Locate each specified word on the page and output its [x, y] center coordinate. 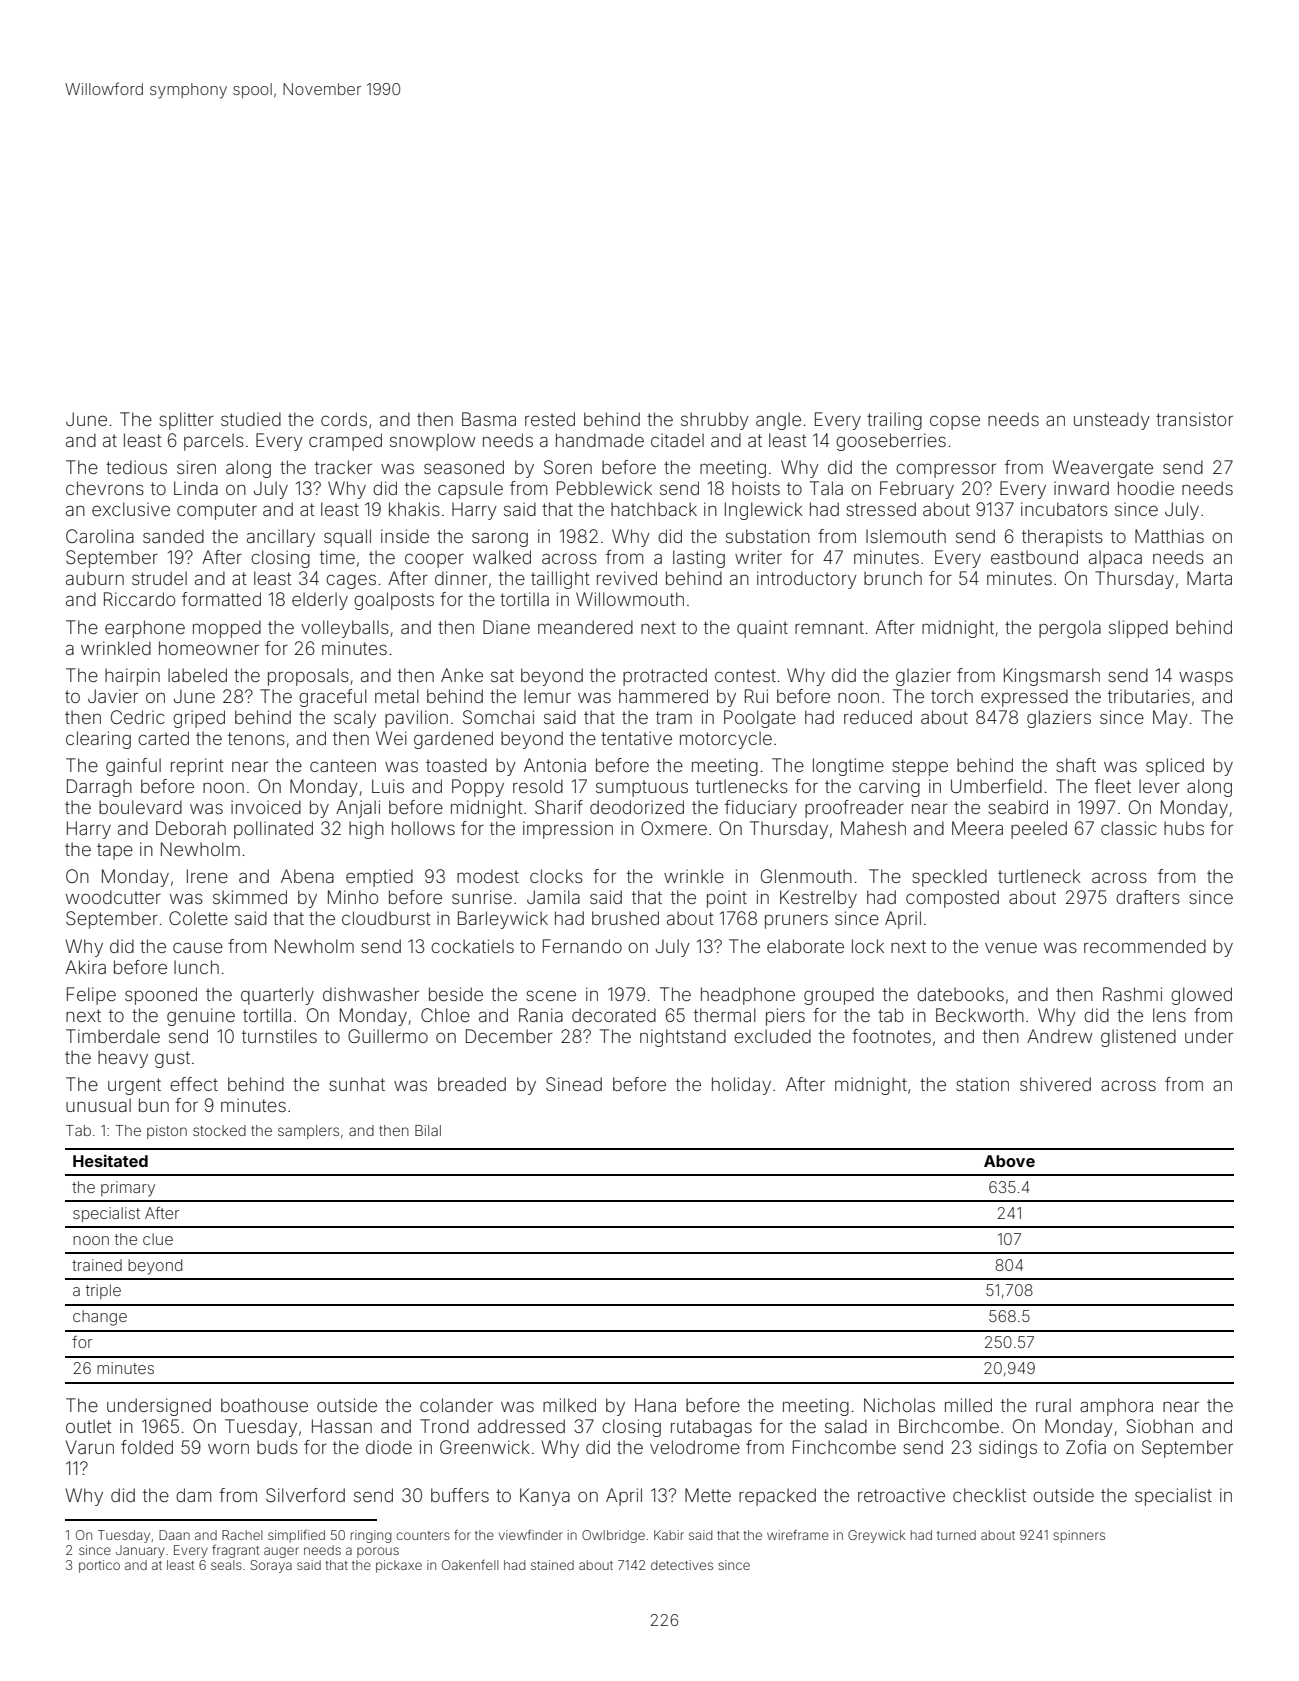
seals [226, 1565]
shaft [1076, 765]
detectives [682, 1565]
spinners [1079, 1536]
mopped [227, 629]
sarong [500, 539]
